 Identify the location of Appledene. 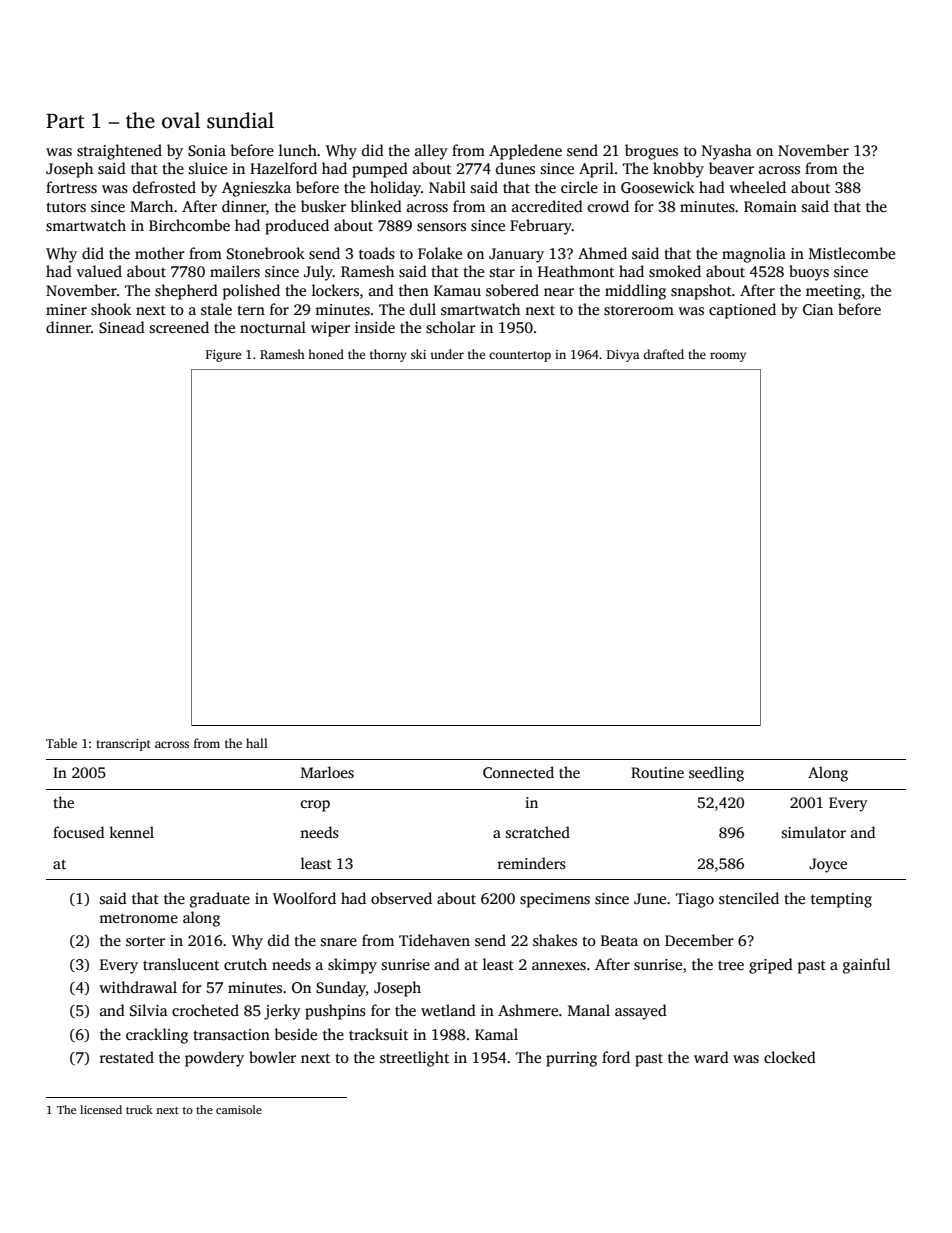
(525, 152).
